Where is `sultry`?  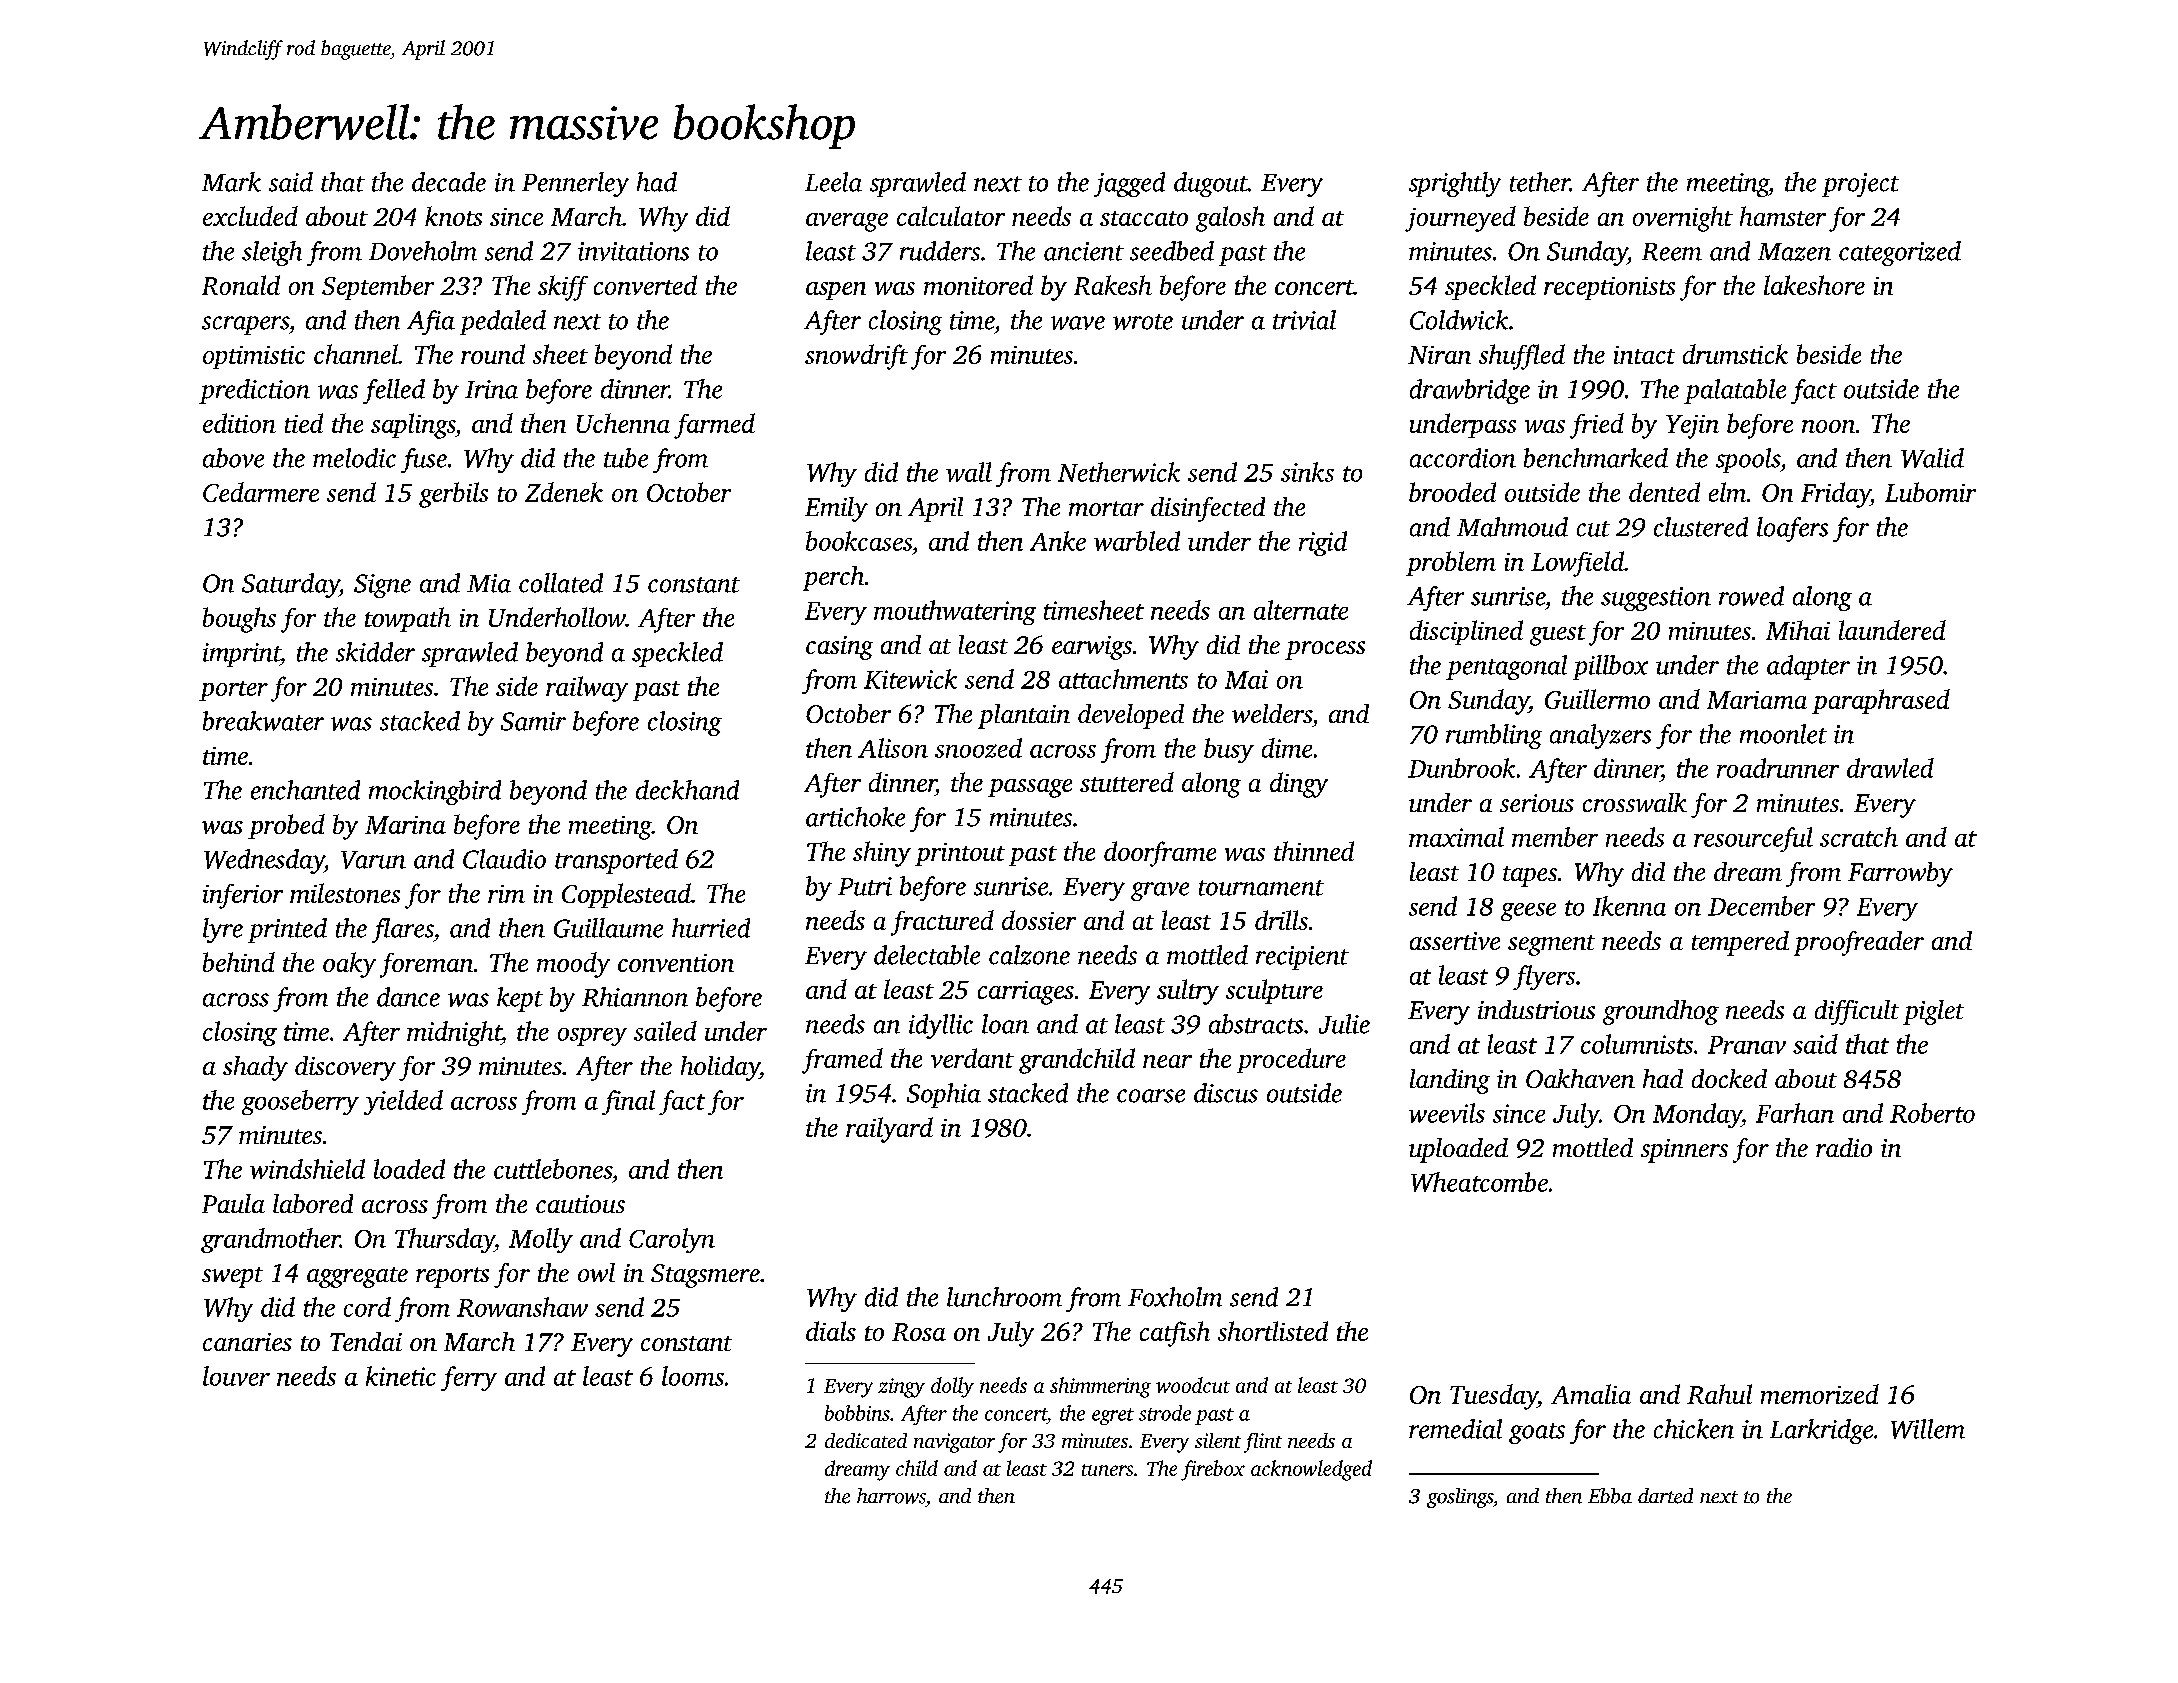 sultry is located at coordinates (1188, 992).
